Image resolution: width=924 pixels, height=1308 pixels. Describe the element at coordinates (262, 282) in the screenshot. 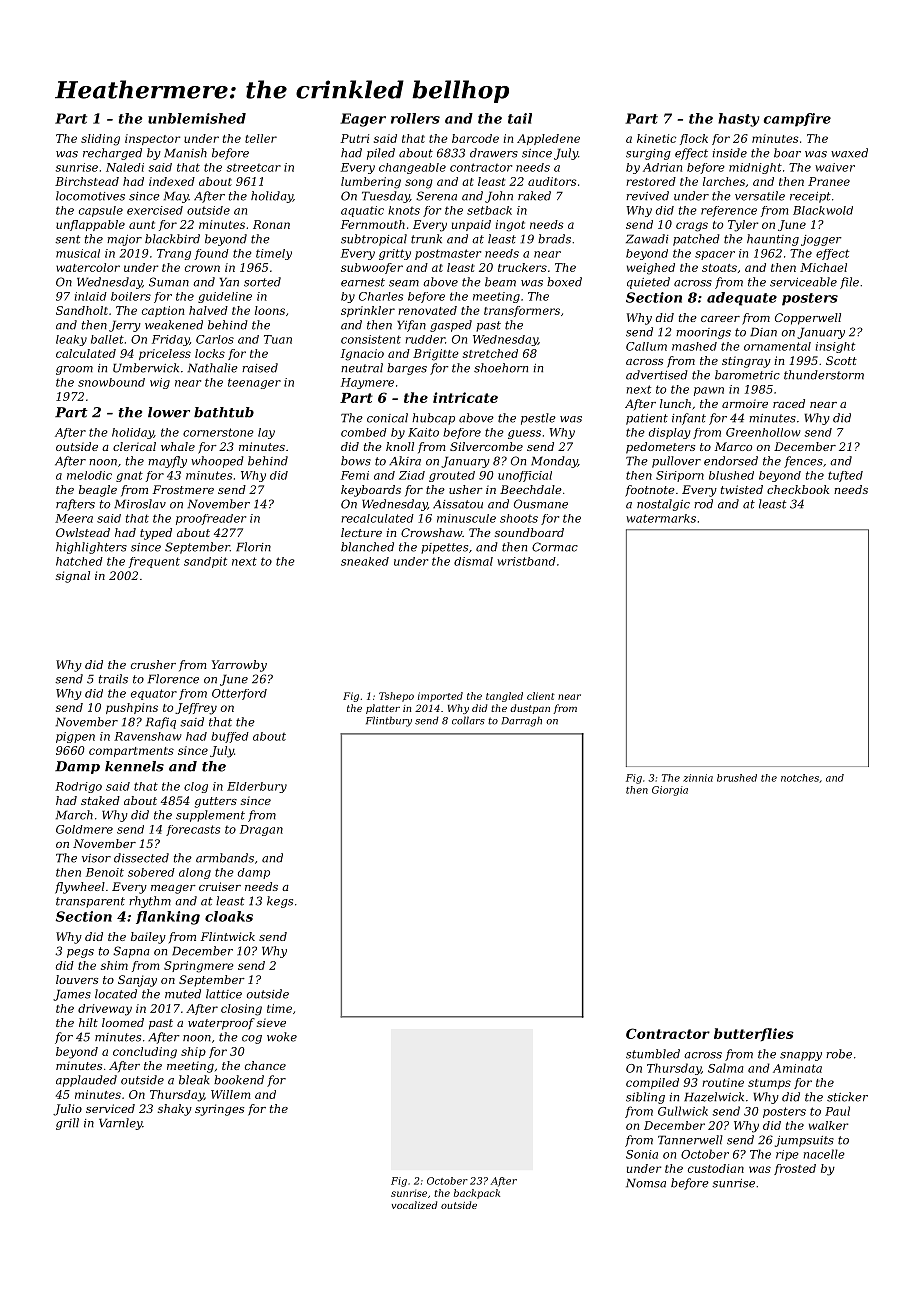

I see `sorted` at that location.
